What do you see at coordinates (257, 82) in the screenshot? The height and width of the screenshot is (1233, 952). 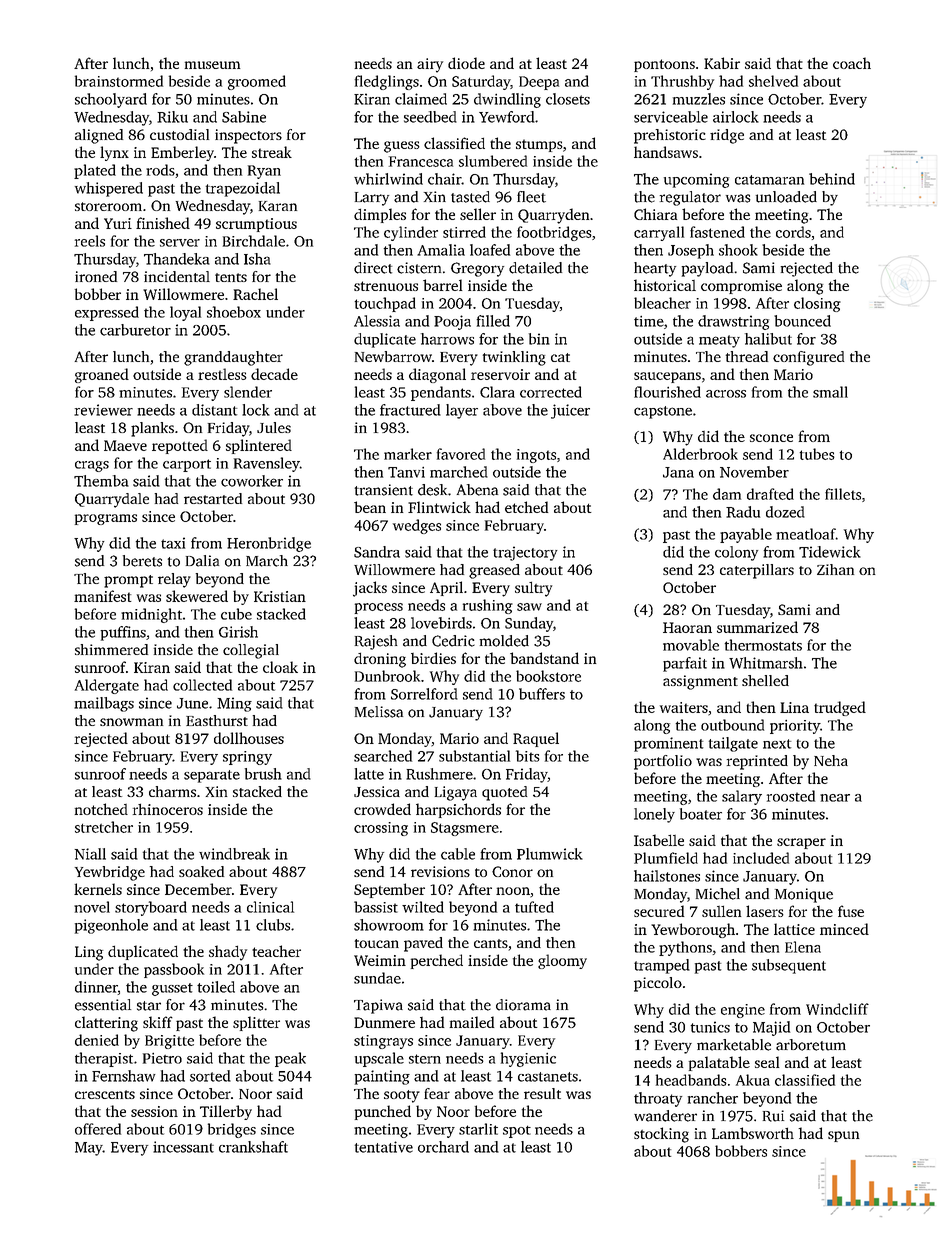 I see `groomed` at bounding box center [257, 82].
